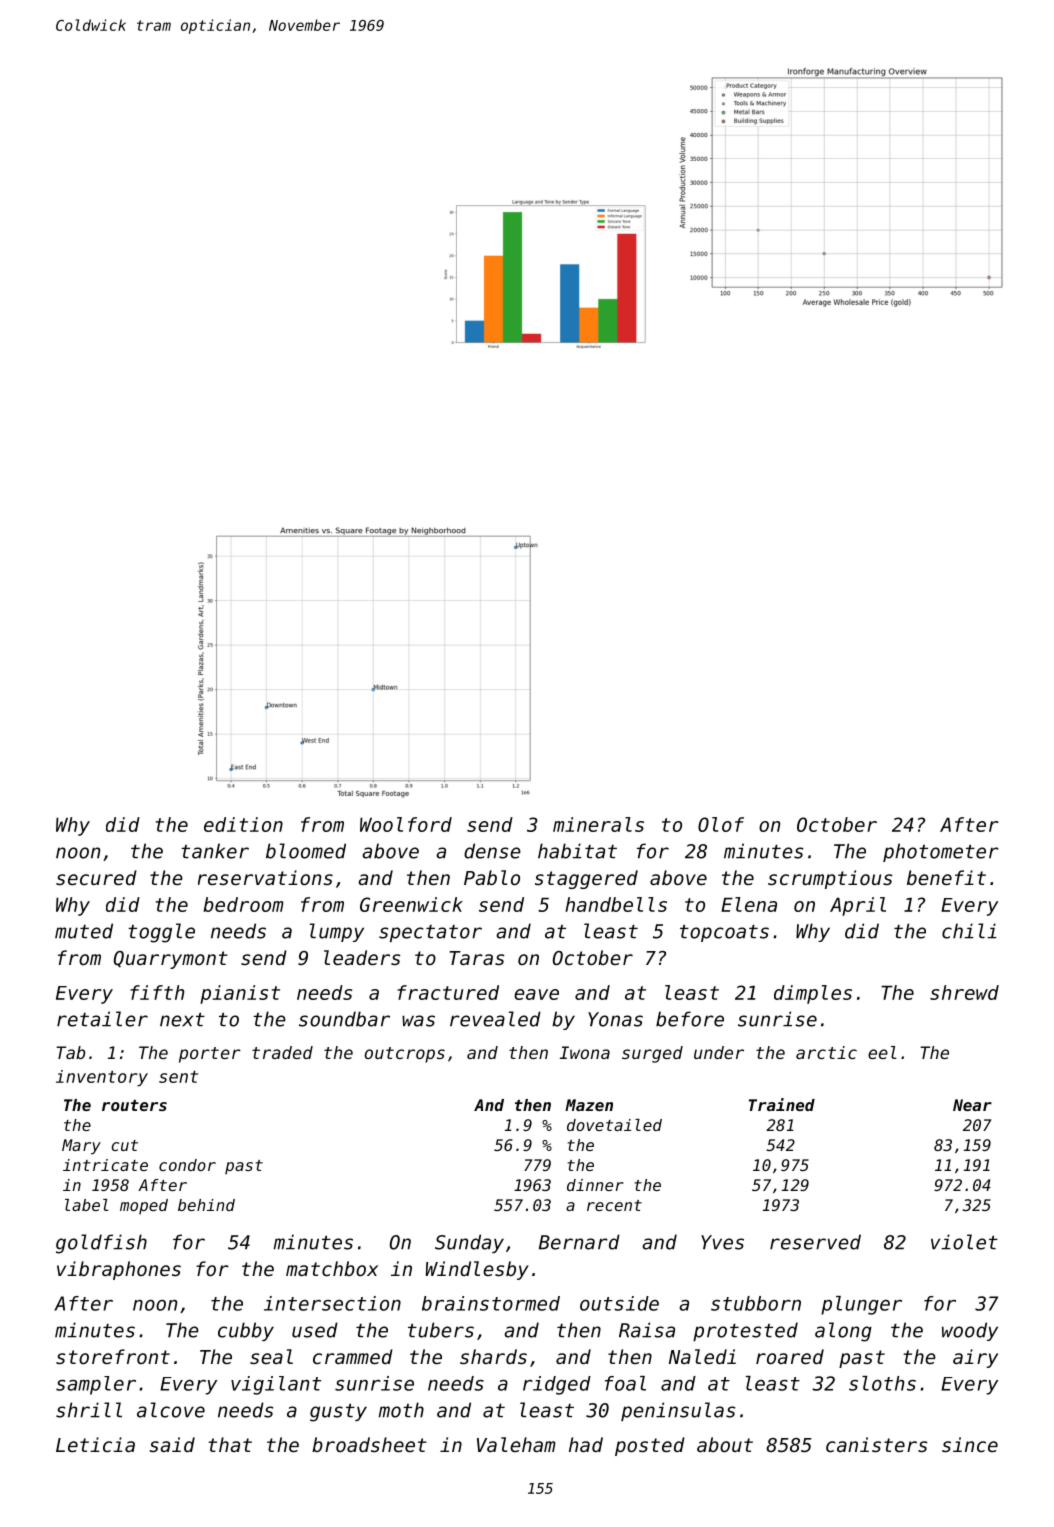 This image has width=1054, height=1527. Describe the element at coordinates (598, 824) in the image. I see `minerals` at that location.
